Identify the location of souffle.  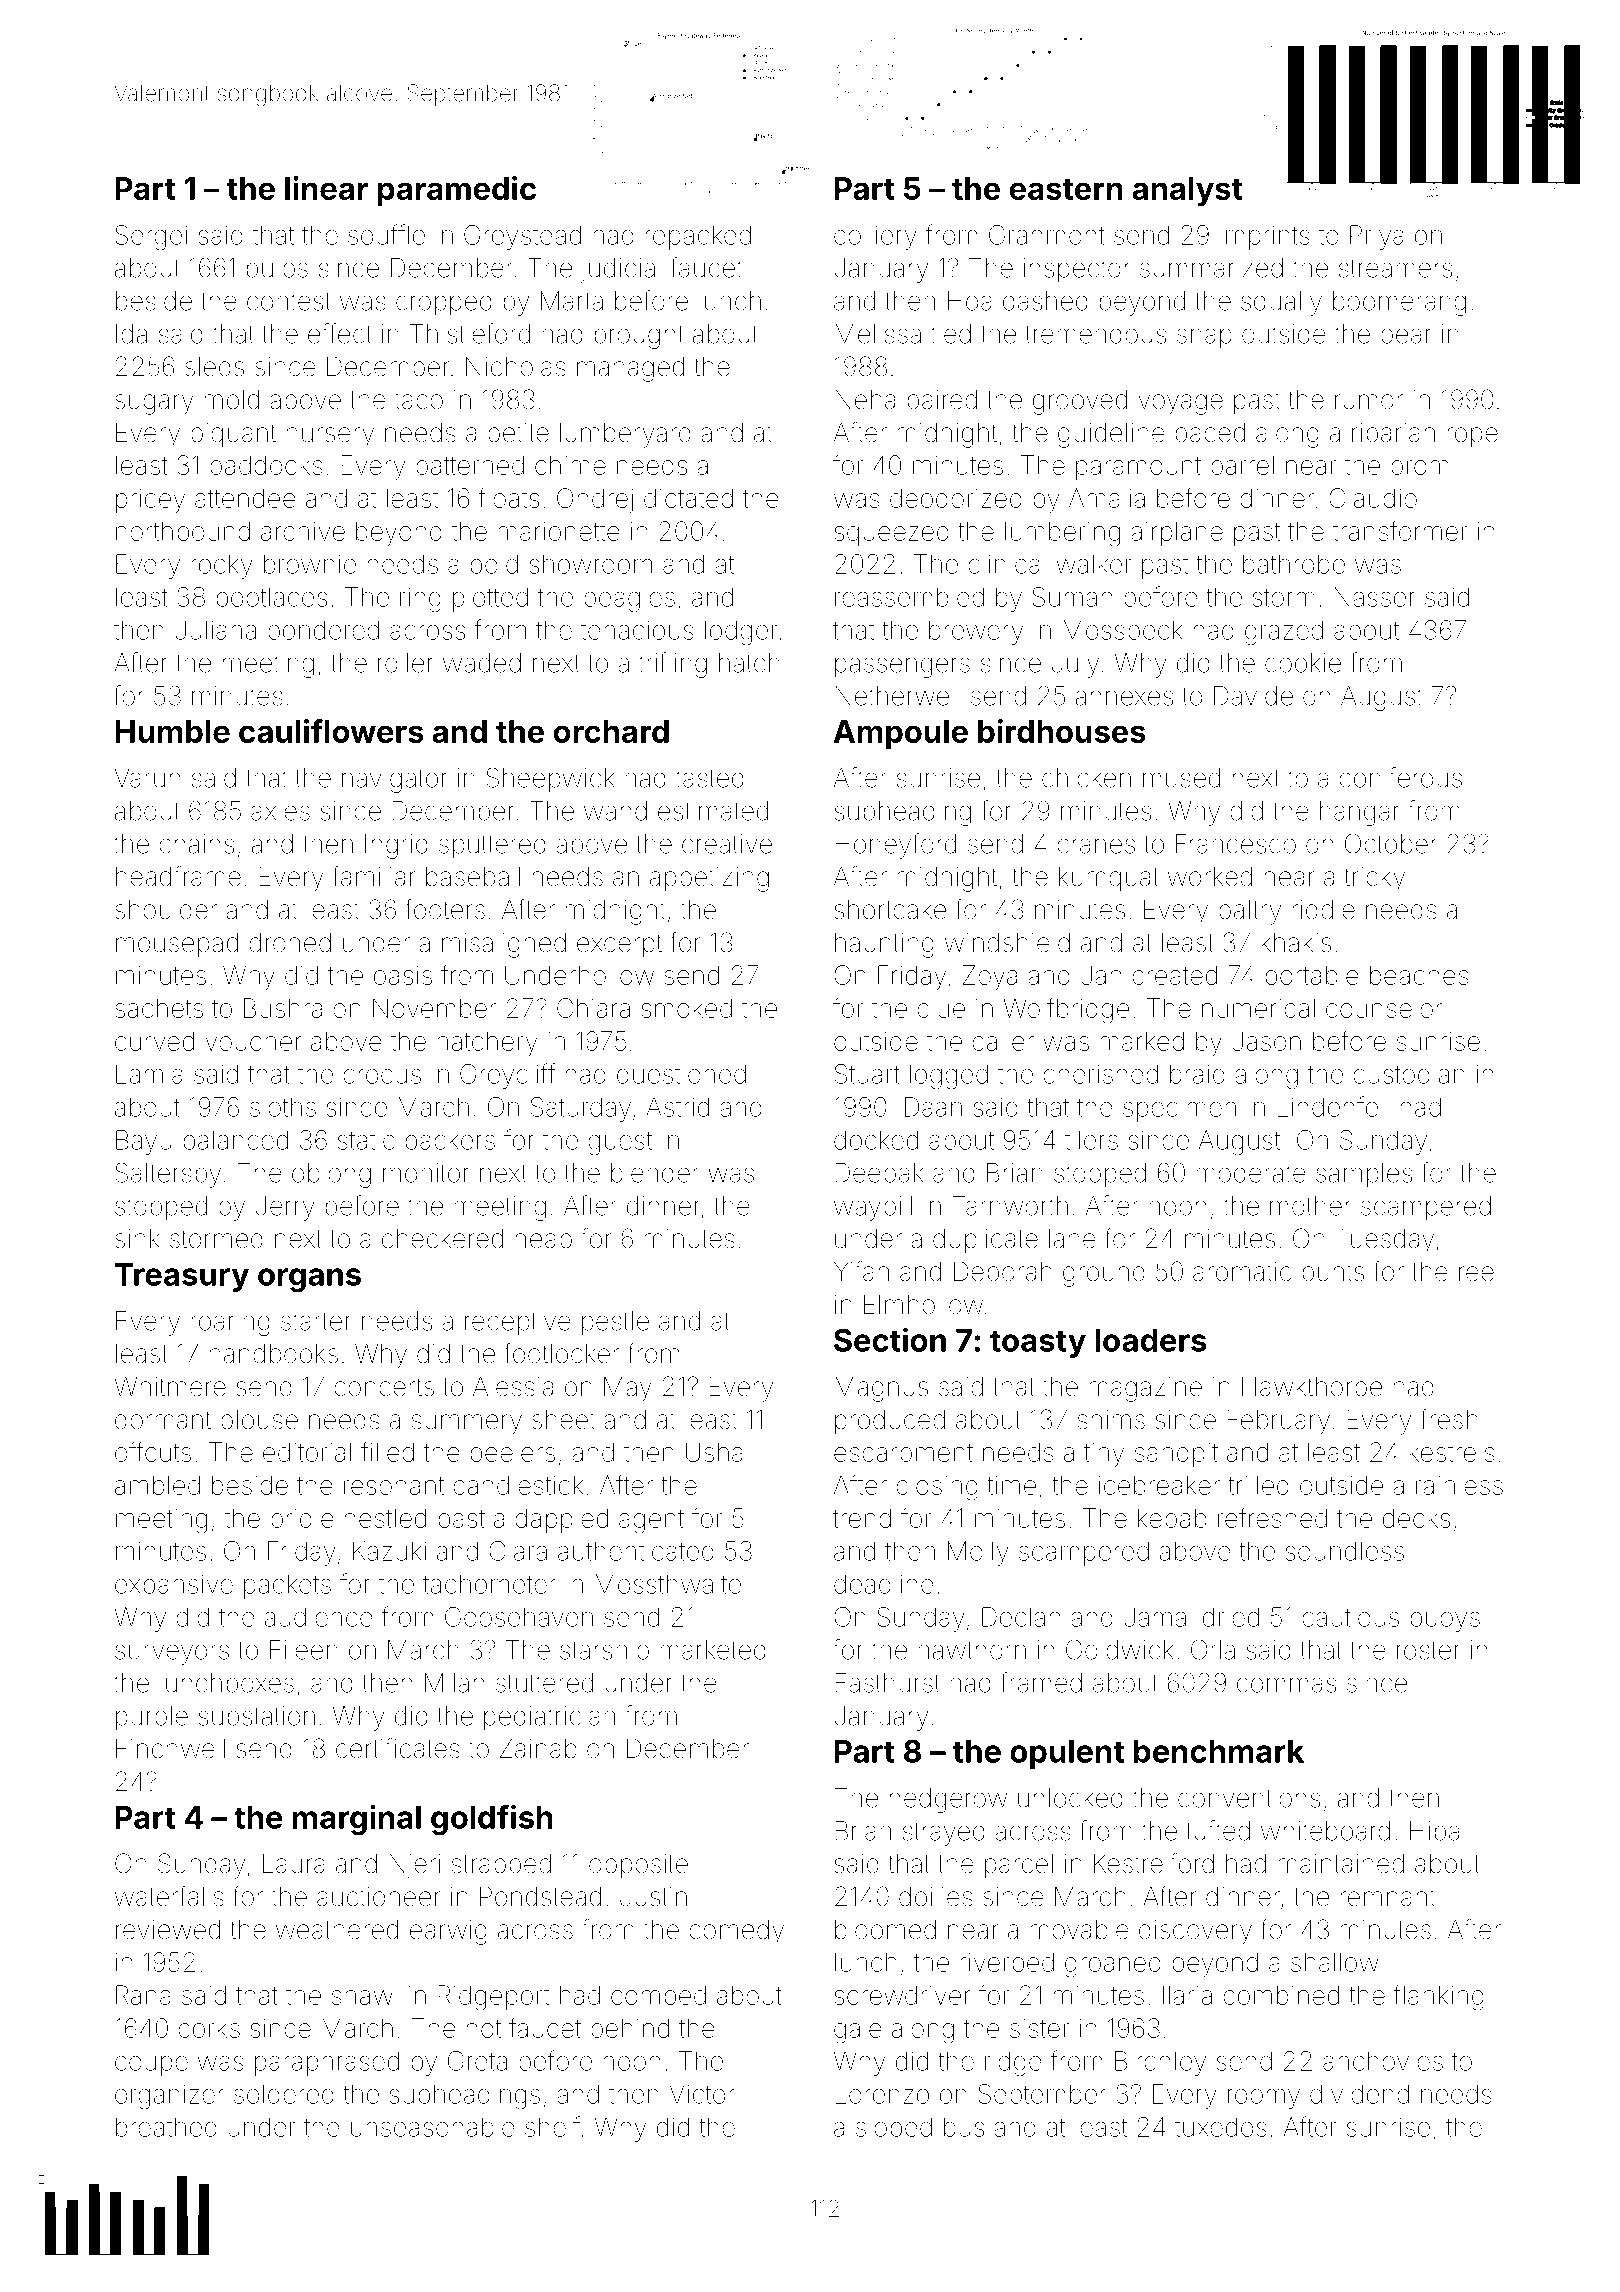
(386, 234).
